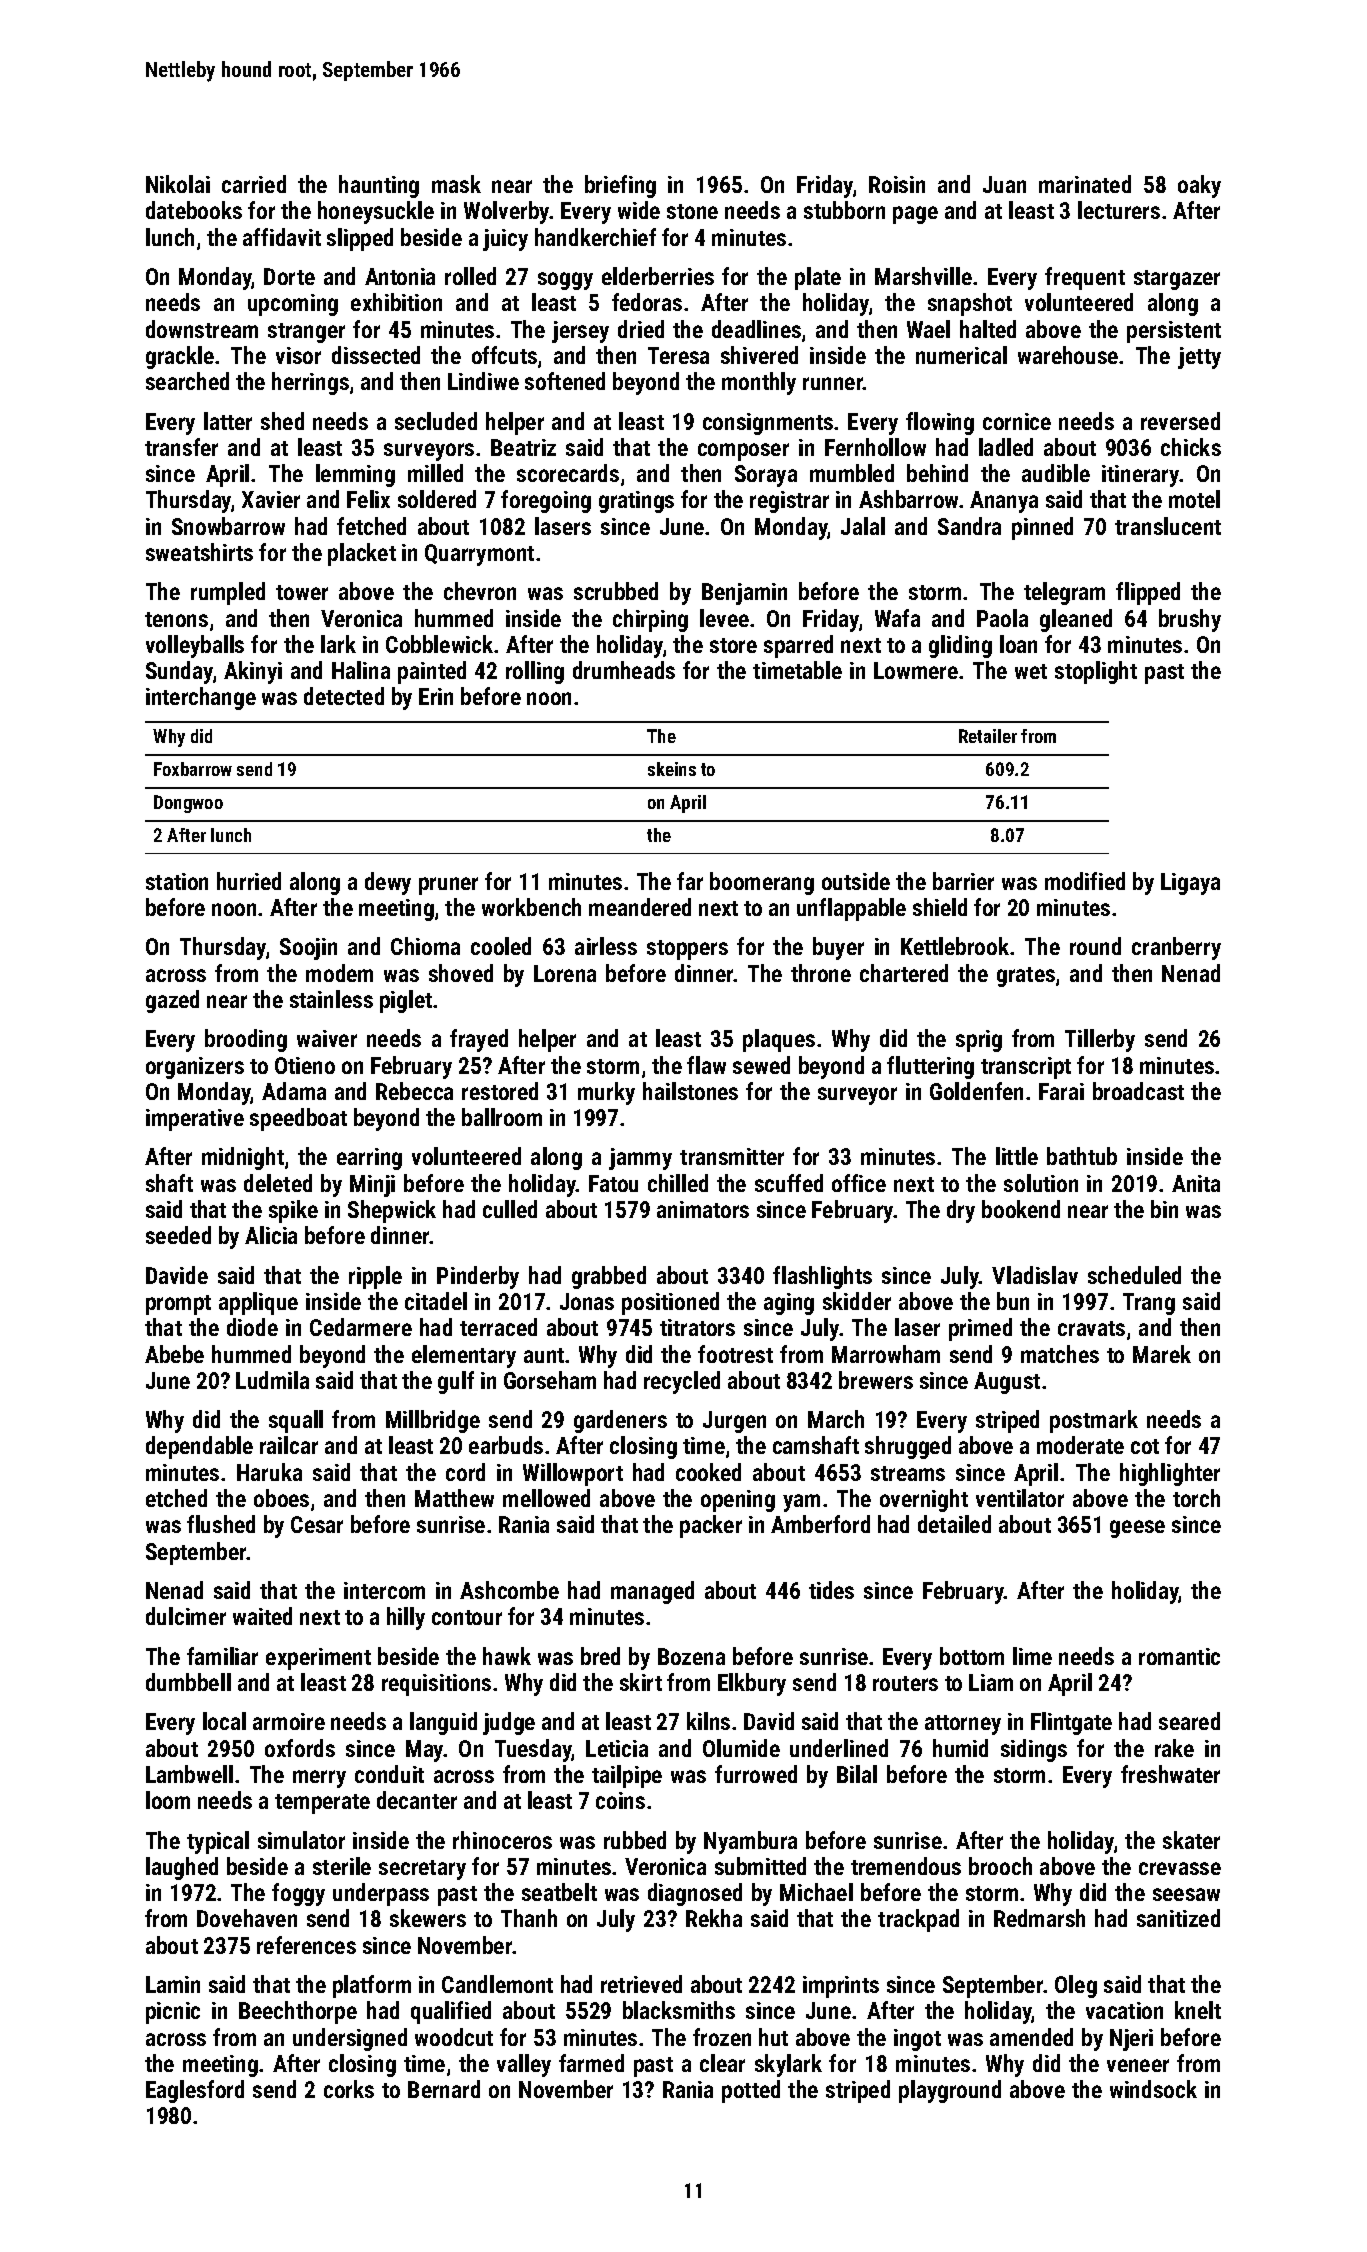 The height and width of the screenshot is (2252, 1367). Describe the element at coordinates (751, 2091) in the screenshot. I see `potted` at that location.
